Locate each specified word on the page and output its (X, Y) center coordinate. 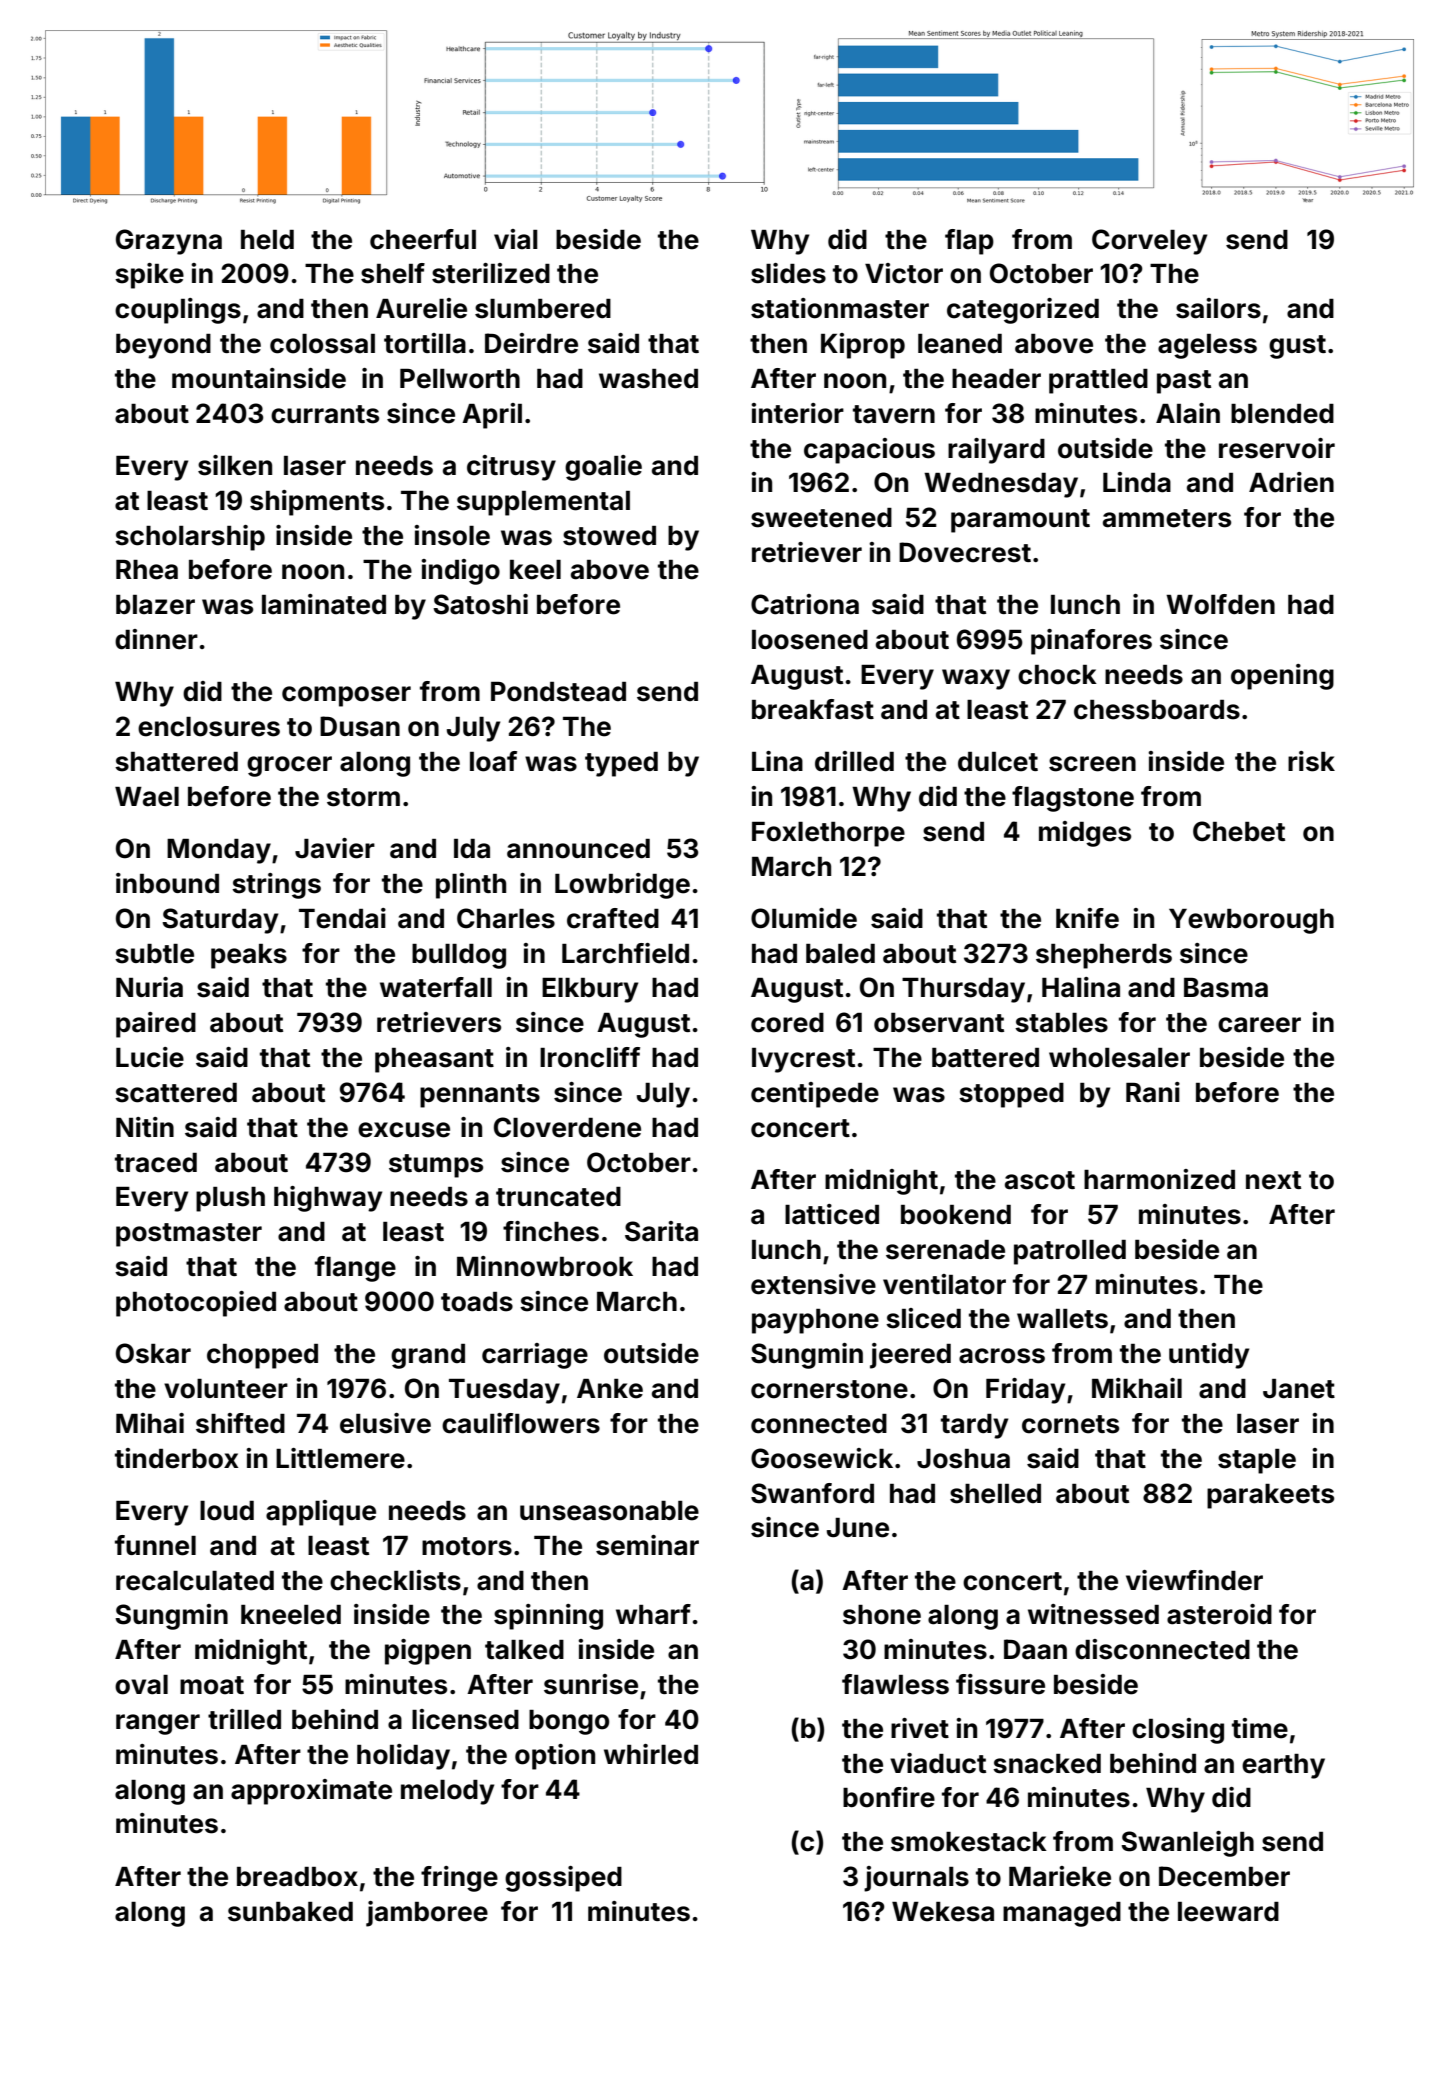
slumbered (543, 309)
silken (235, 465)
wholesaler (1119, 1058)
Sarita (661, 1231)
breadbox (297, 1877)
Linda (1137, 482)
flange (355, 1269)
